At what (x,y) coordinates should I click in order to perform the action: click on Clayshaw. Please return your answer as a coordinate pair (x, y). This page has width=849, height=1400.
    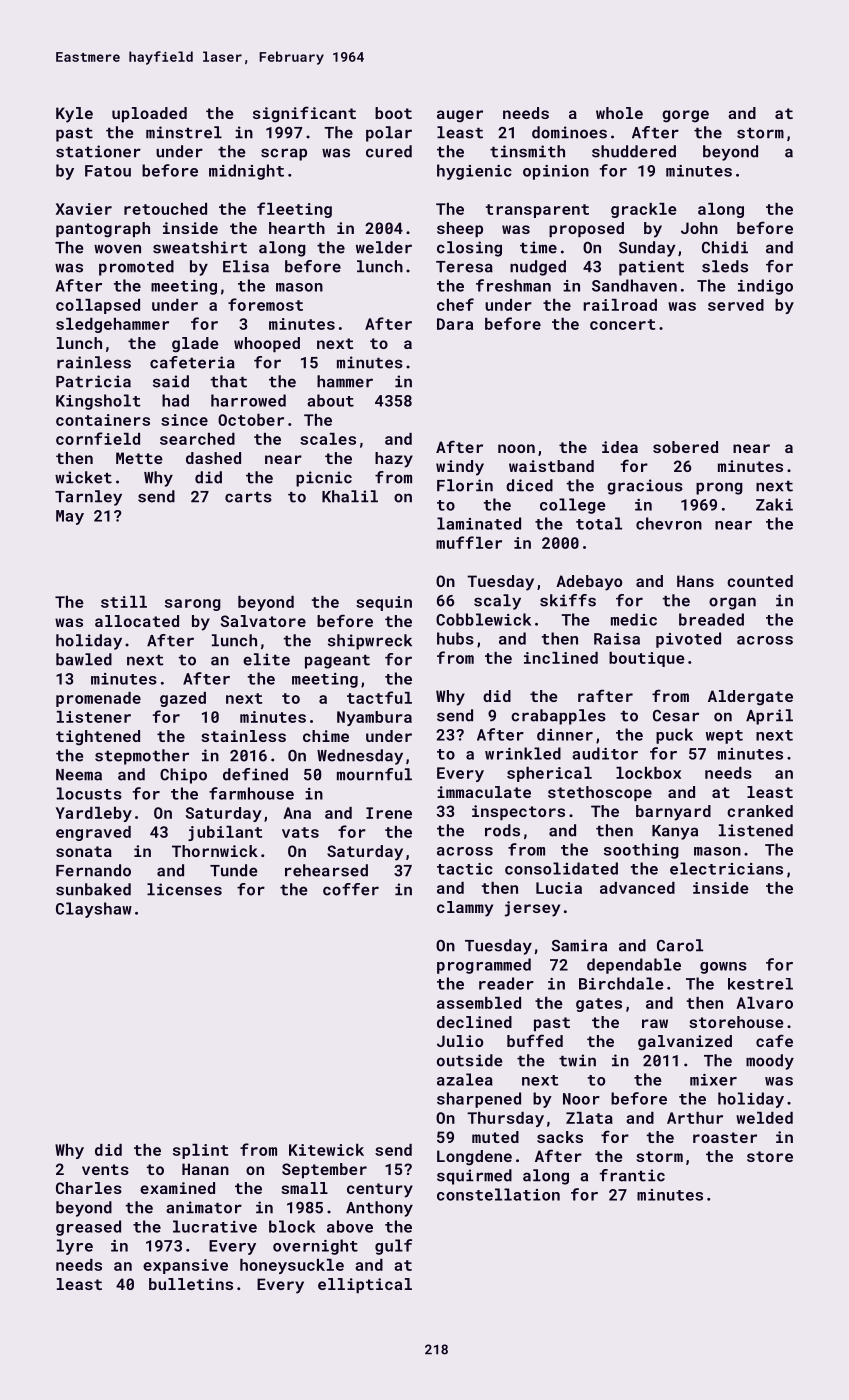
    Looking at the image, I should click on (94, 910).
